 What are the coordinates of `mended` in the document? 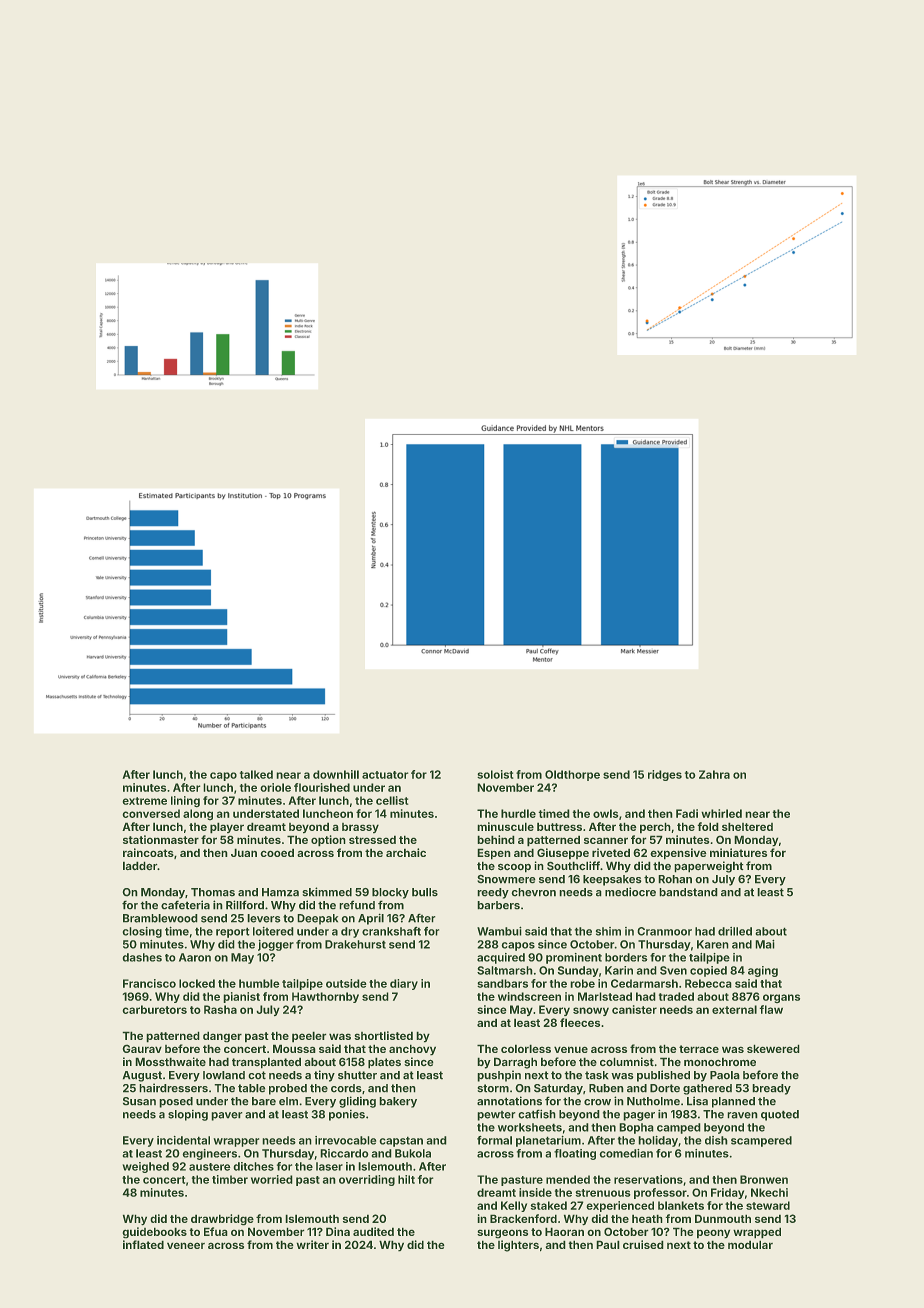 It's located at (568, 1179).
